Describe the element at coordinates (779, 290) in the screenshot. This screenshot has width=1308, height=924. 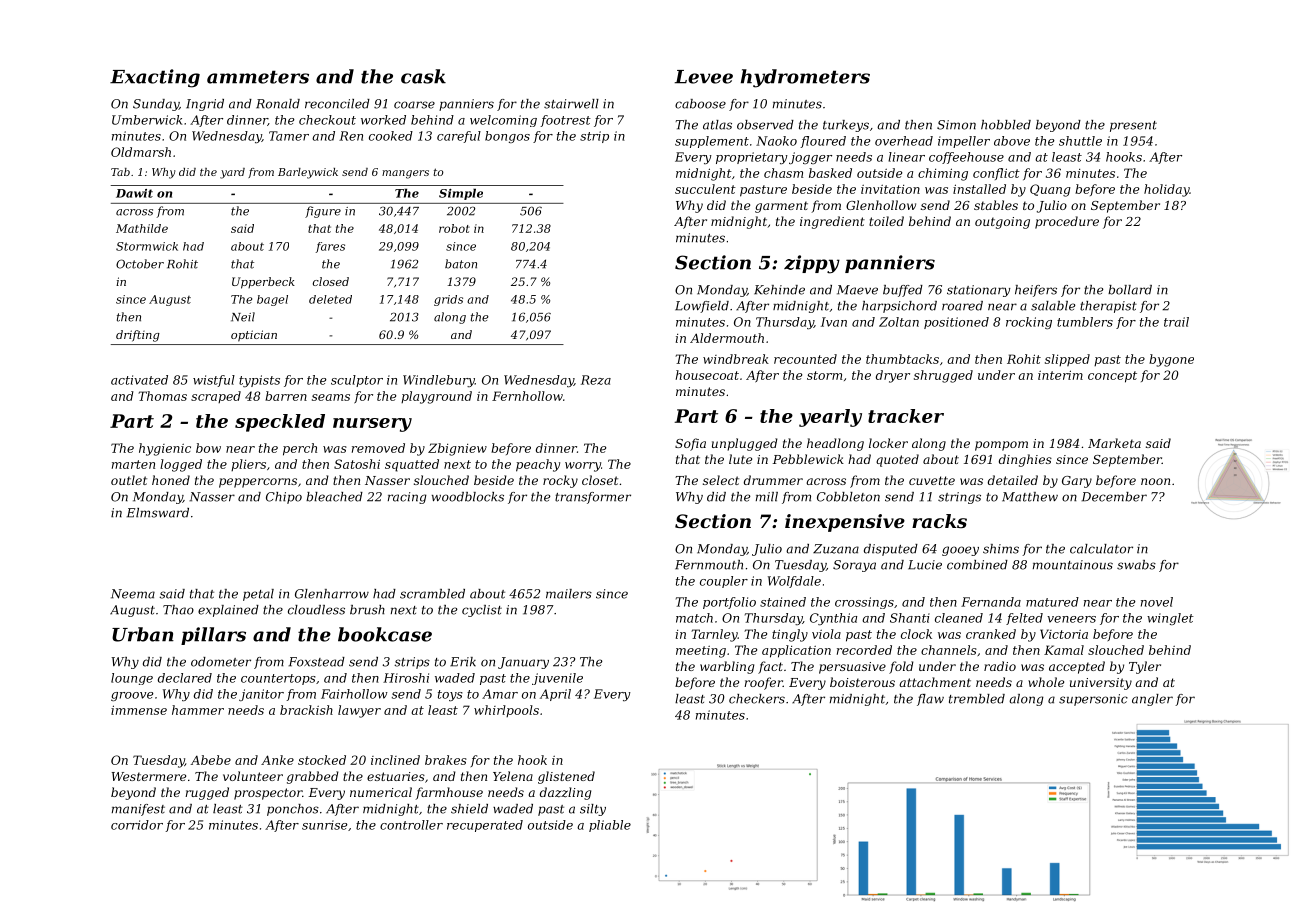
I see `Kehinde` at that location.
